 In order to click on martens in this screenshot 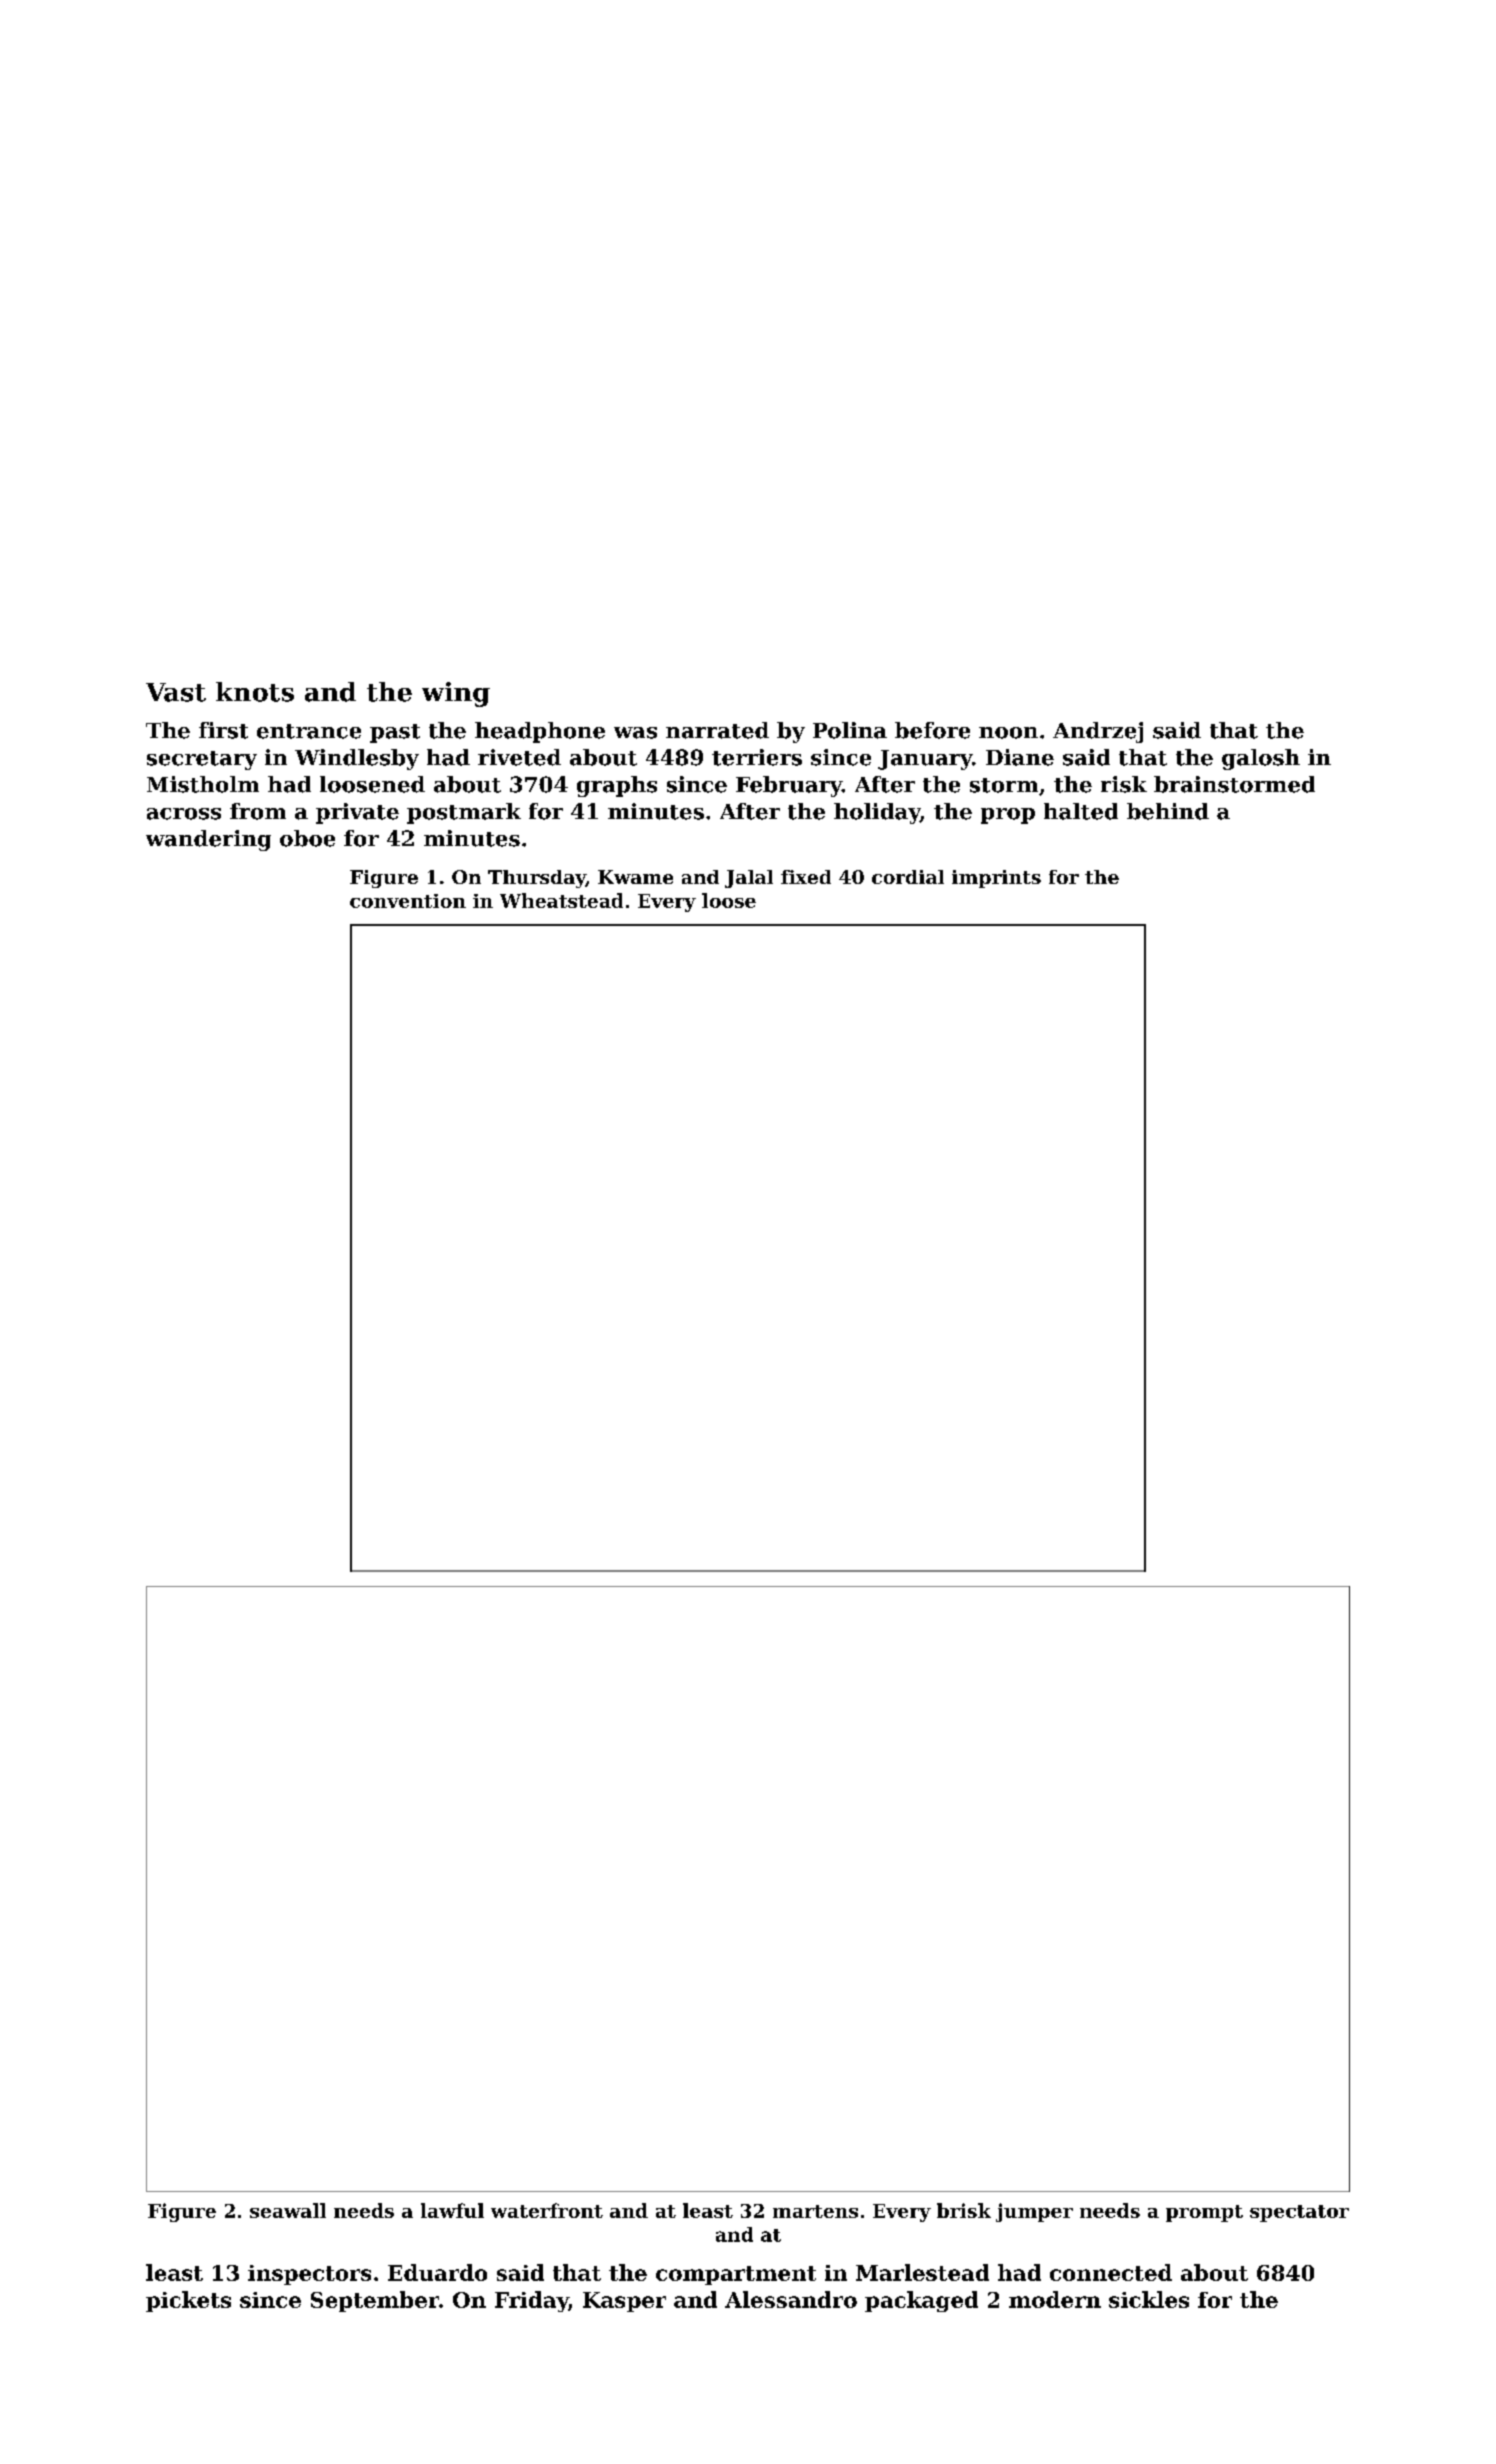, I will do `click(815, 2211)`.
